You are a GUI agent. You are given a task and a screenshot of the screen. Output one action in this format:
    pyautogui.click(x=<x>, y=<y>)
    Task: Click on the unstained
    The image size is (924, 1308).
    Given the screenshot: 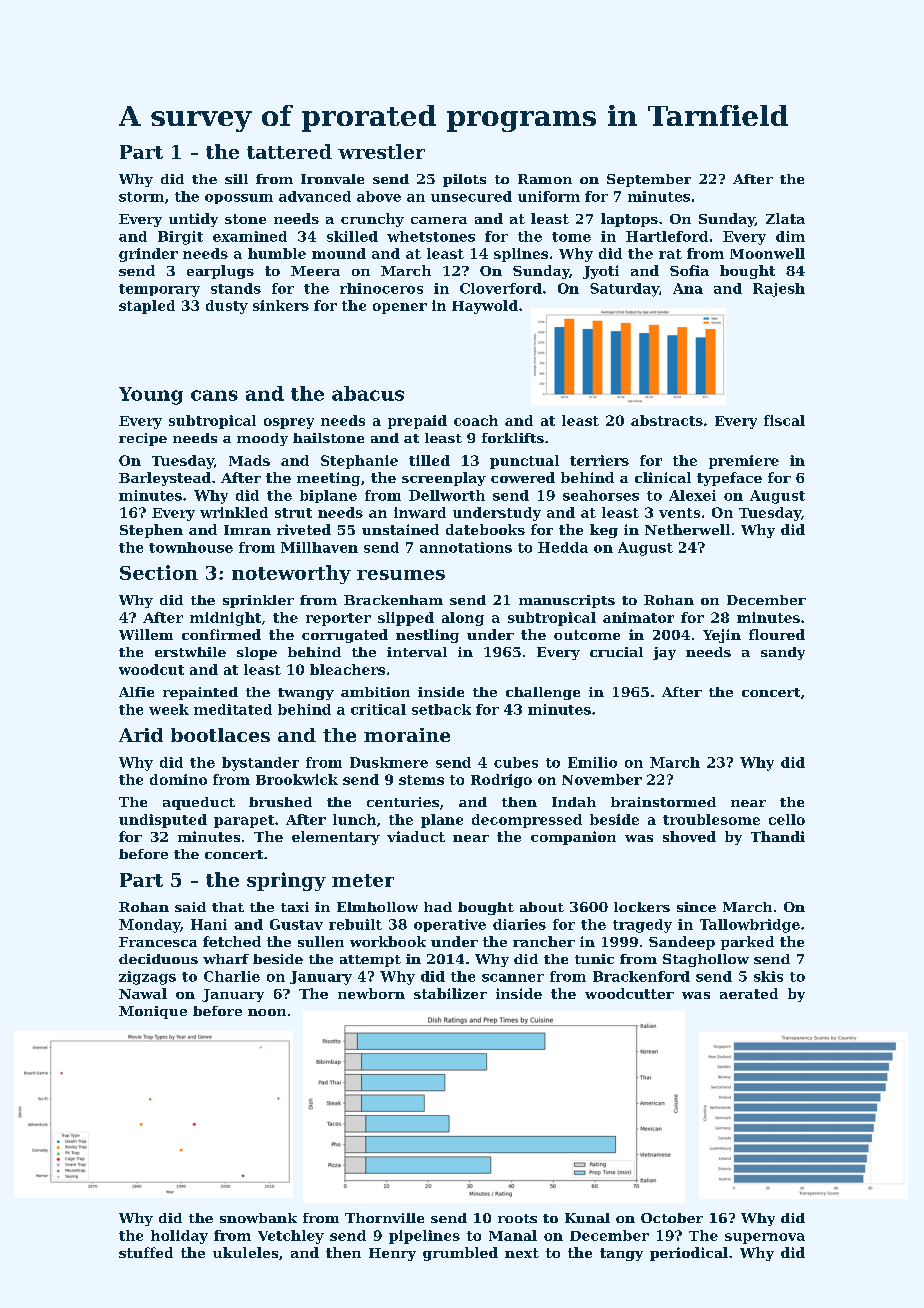 What is the action you would take?
    pyautogui.click(x=400, y=529)
